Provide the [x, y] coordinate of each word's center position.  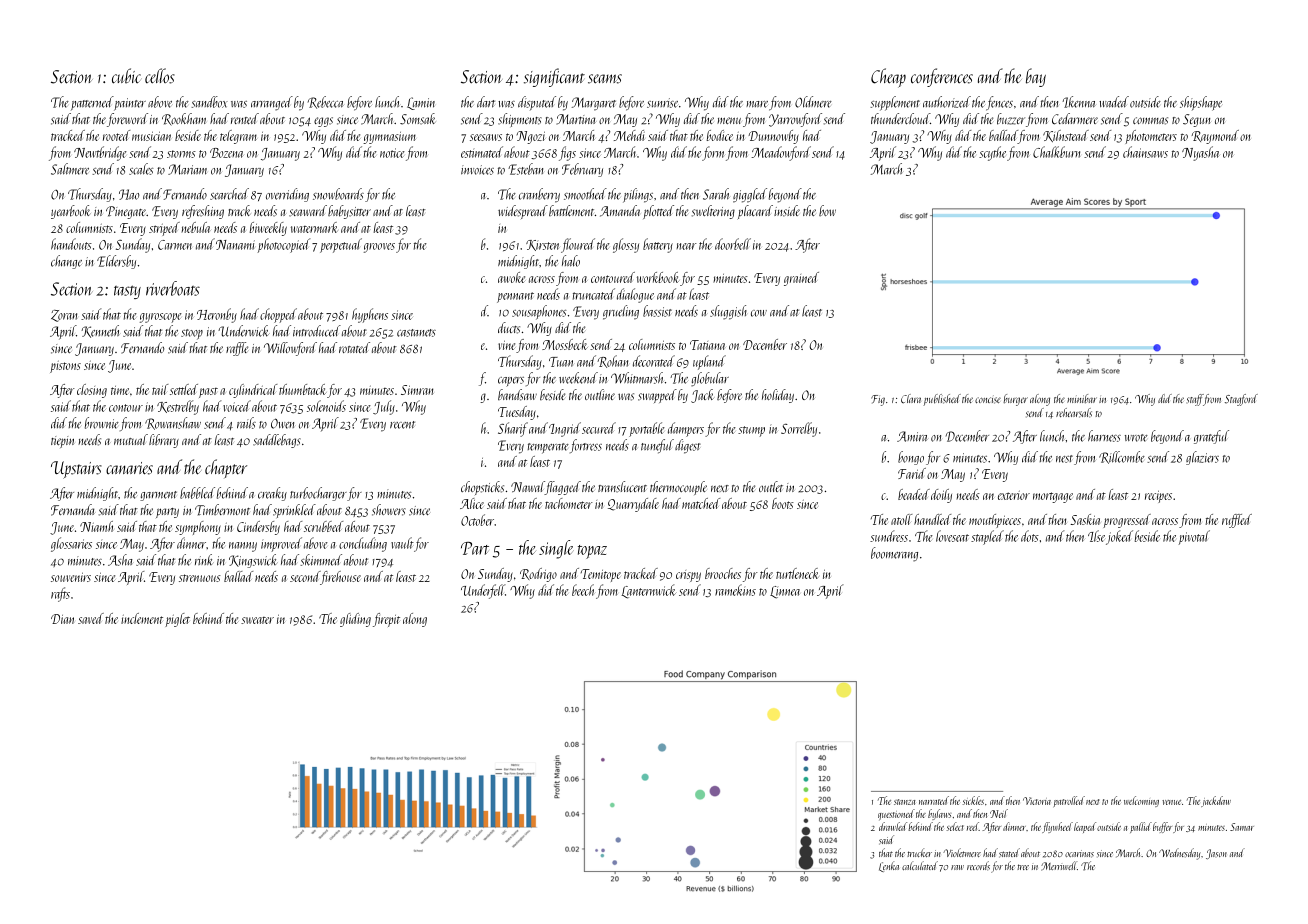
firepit [386, 620]
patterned [92, 103]
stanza [904, 802]
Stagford [1241, 400]
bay [1036, 77]
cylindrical [253, 391]
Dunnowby [773, 137]
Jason [1216, 854]
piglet [177, 620]
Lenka [889, 866]
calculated [920, 865]
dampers [686, 429]
